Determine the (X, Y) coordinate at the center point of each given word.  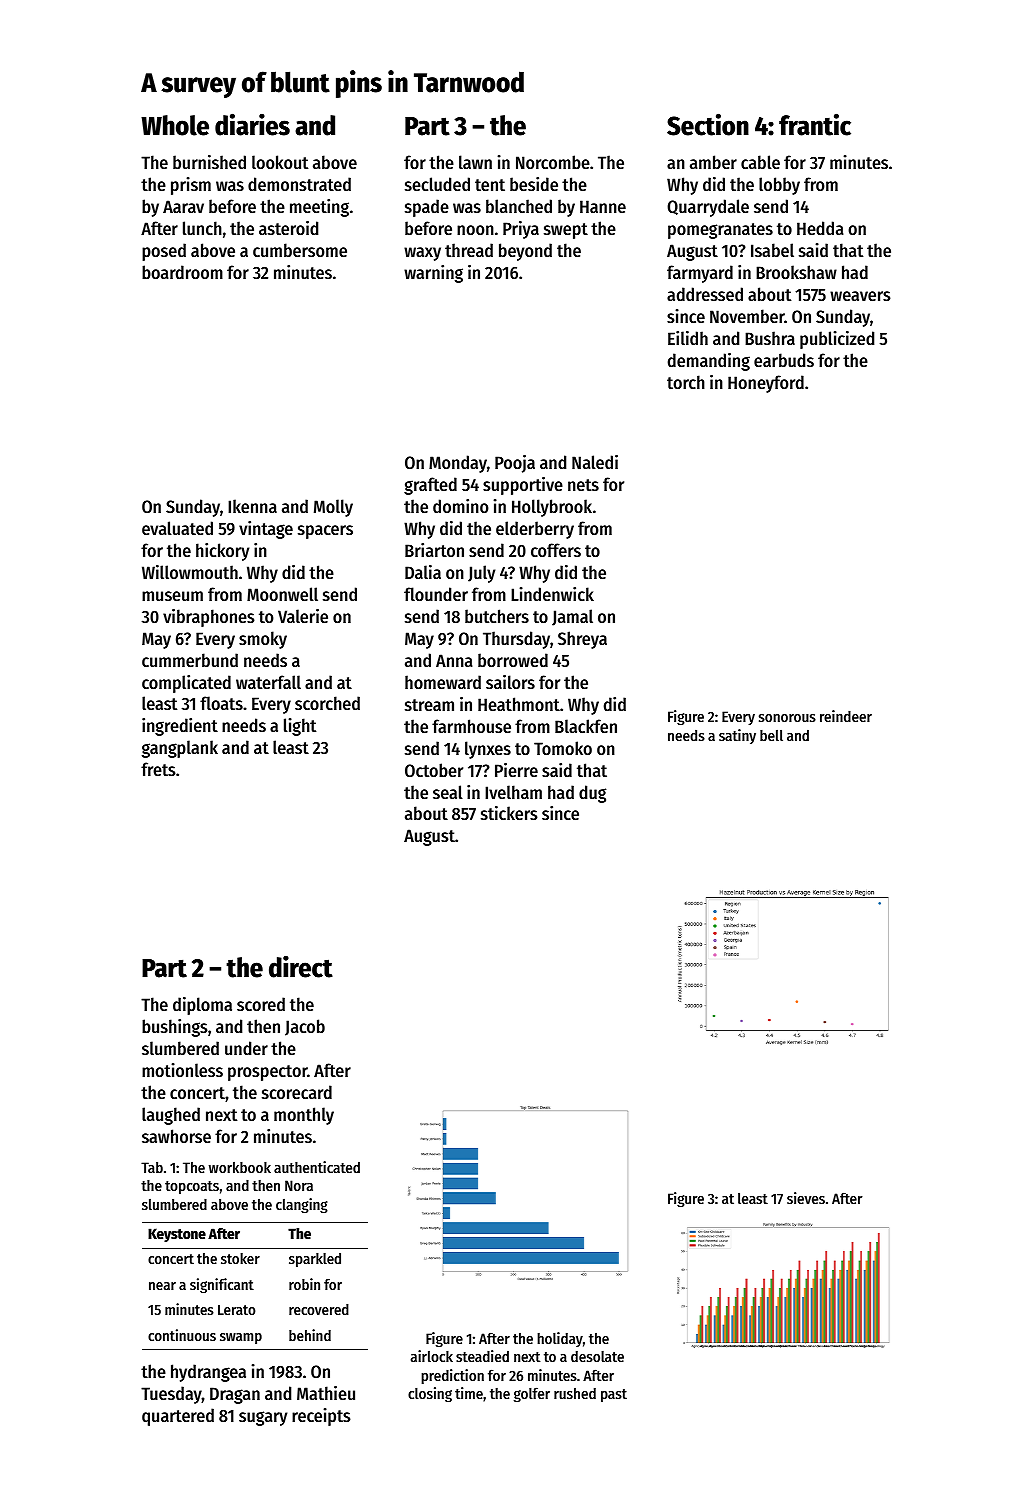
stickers (509, 813)
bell (771, 735)
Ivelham (513, 792)
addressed (705, 294)
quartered (178, 1417)
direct (301, 967)
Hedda (820, 228)
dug (593, 794)
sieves (806, 1198)
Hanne (603, 206)
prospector (268, 1073)
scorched (327, 703)
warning (433, 274)
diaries (252, 124)
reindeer (846, 716)
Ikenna (252, 506)
